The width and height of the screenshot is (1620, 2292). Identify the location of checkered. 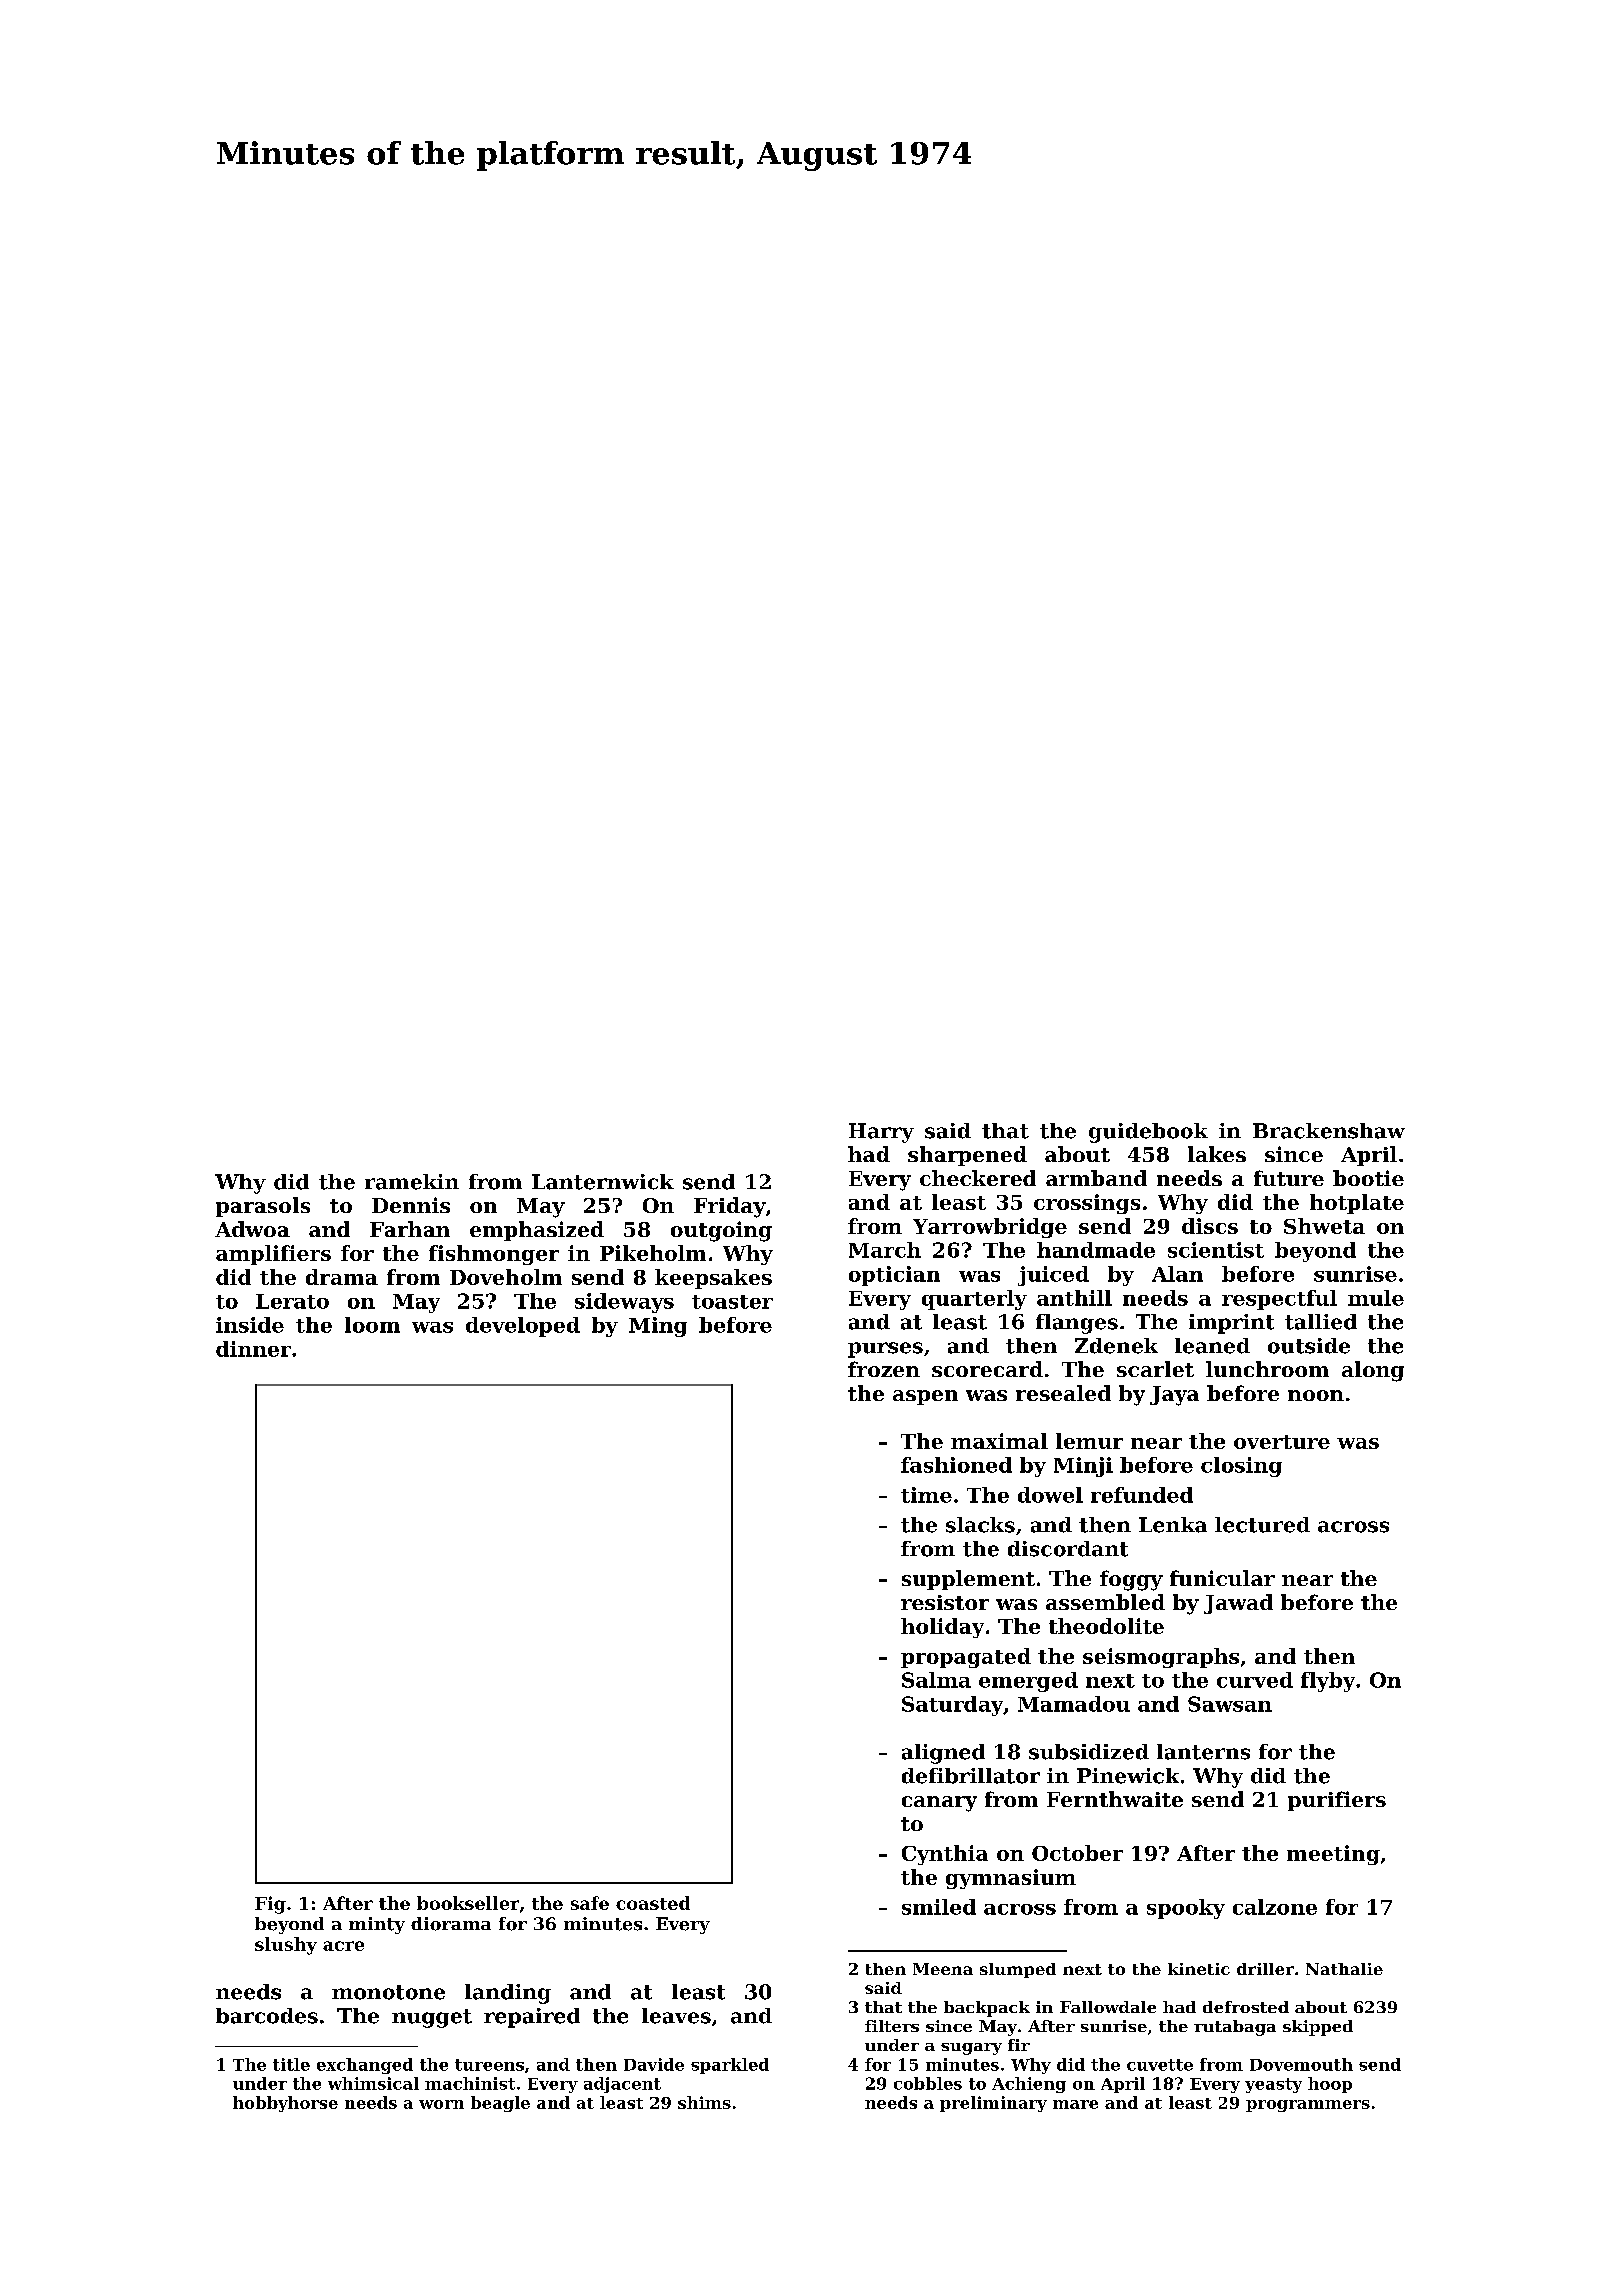
(978, 1178).
